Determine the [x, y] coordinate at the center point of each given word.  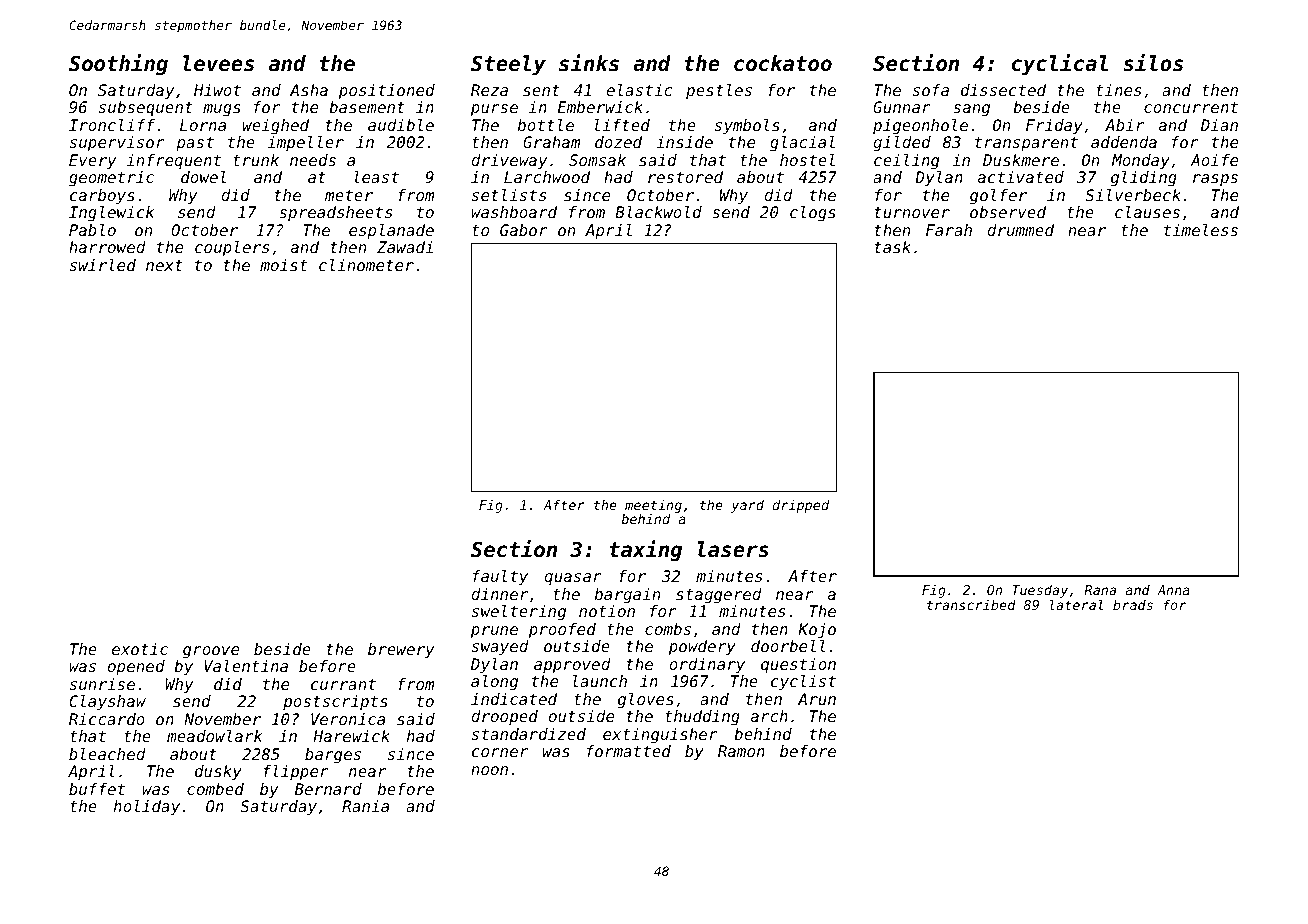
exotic [140, 649]
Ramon [741, 751]
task [893, 247]
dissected [1003, 90]
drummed [1020, 230]
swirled [103, 265]
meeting [653, 506]
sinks [589, 63]
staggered [719, 596]
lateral [1076, 604]
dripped [801, 506]
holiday [147, 808]
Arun [817, 699]
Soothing [118, 65]
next [164, 265]
